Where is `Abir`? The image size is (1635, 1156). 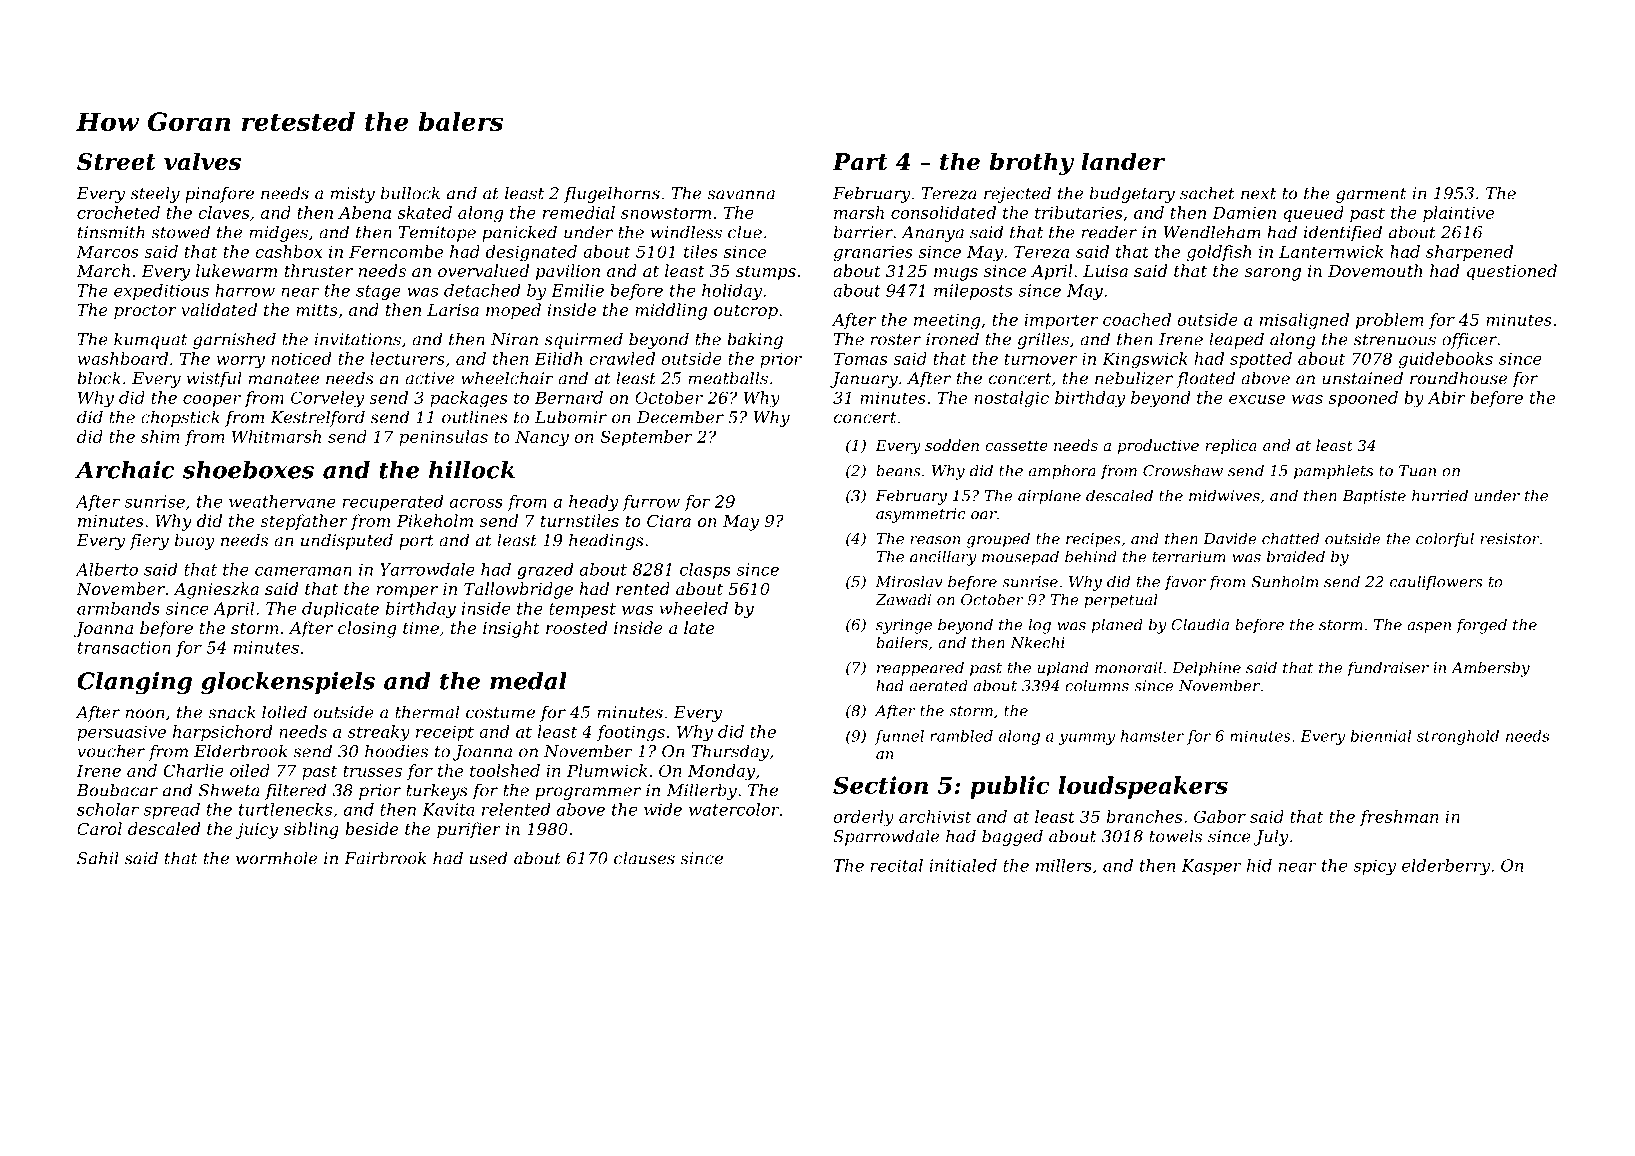 Abir is located at coordinates (1446, 397).
